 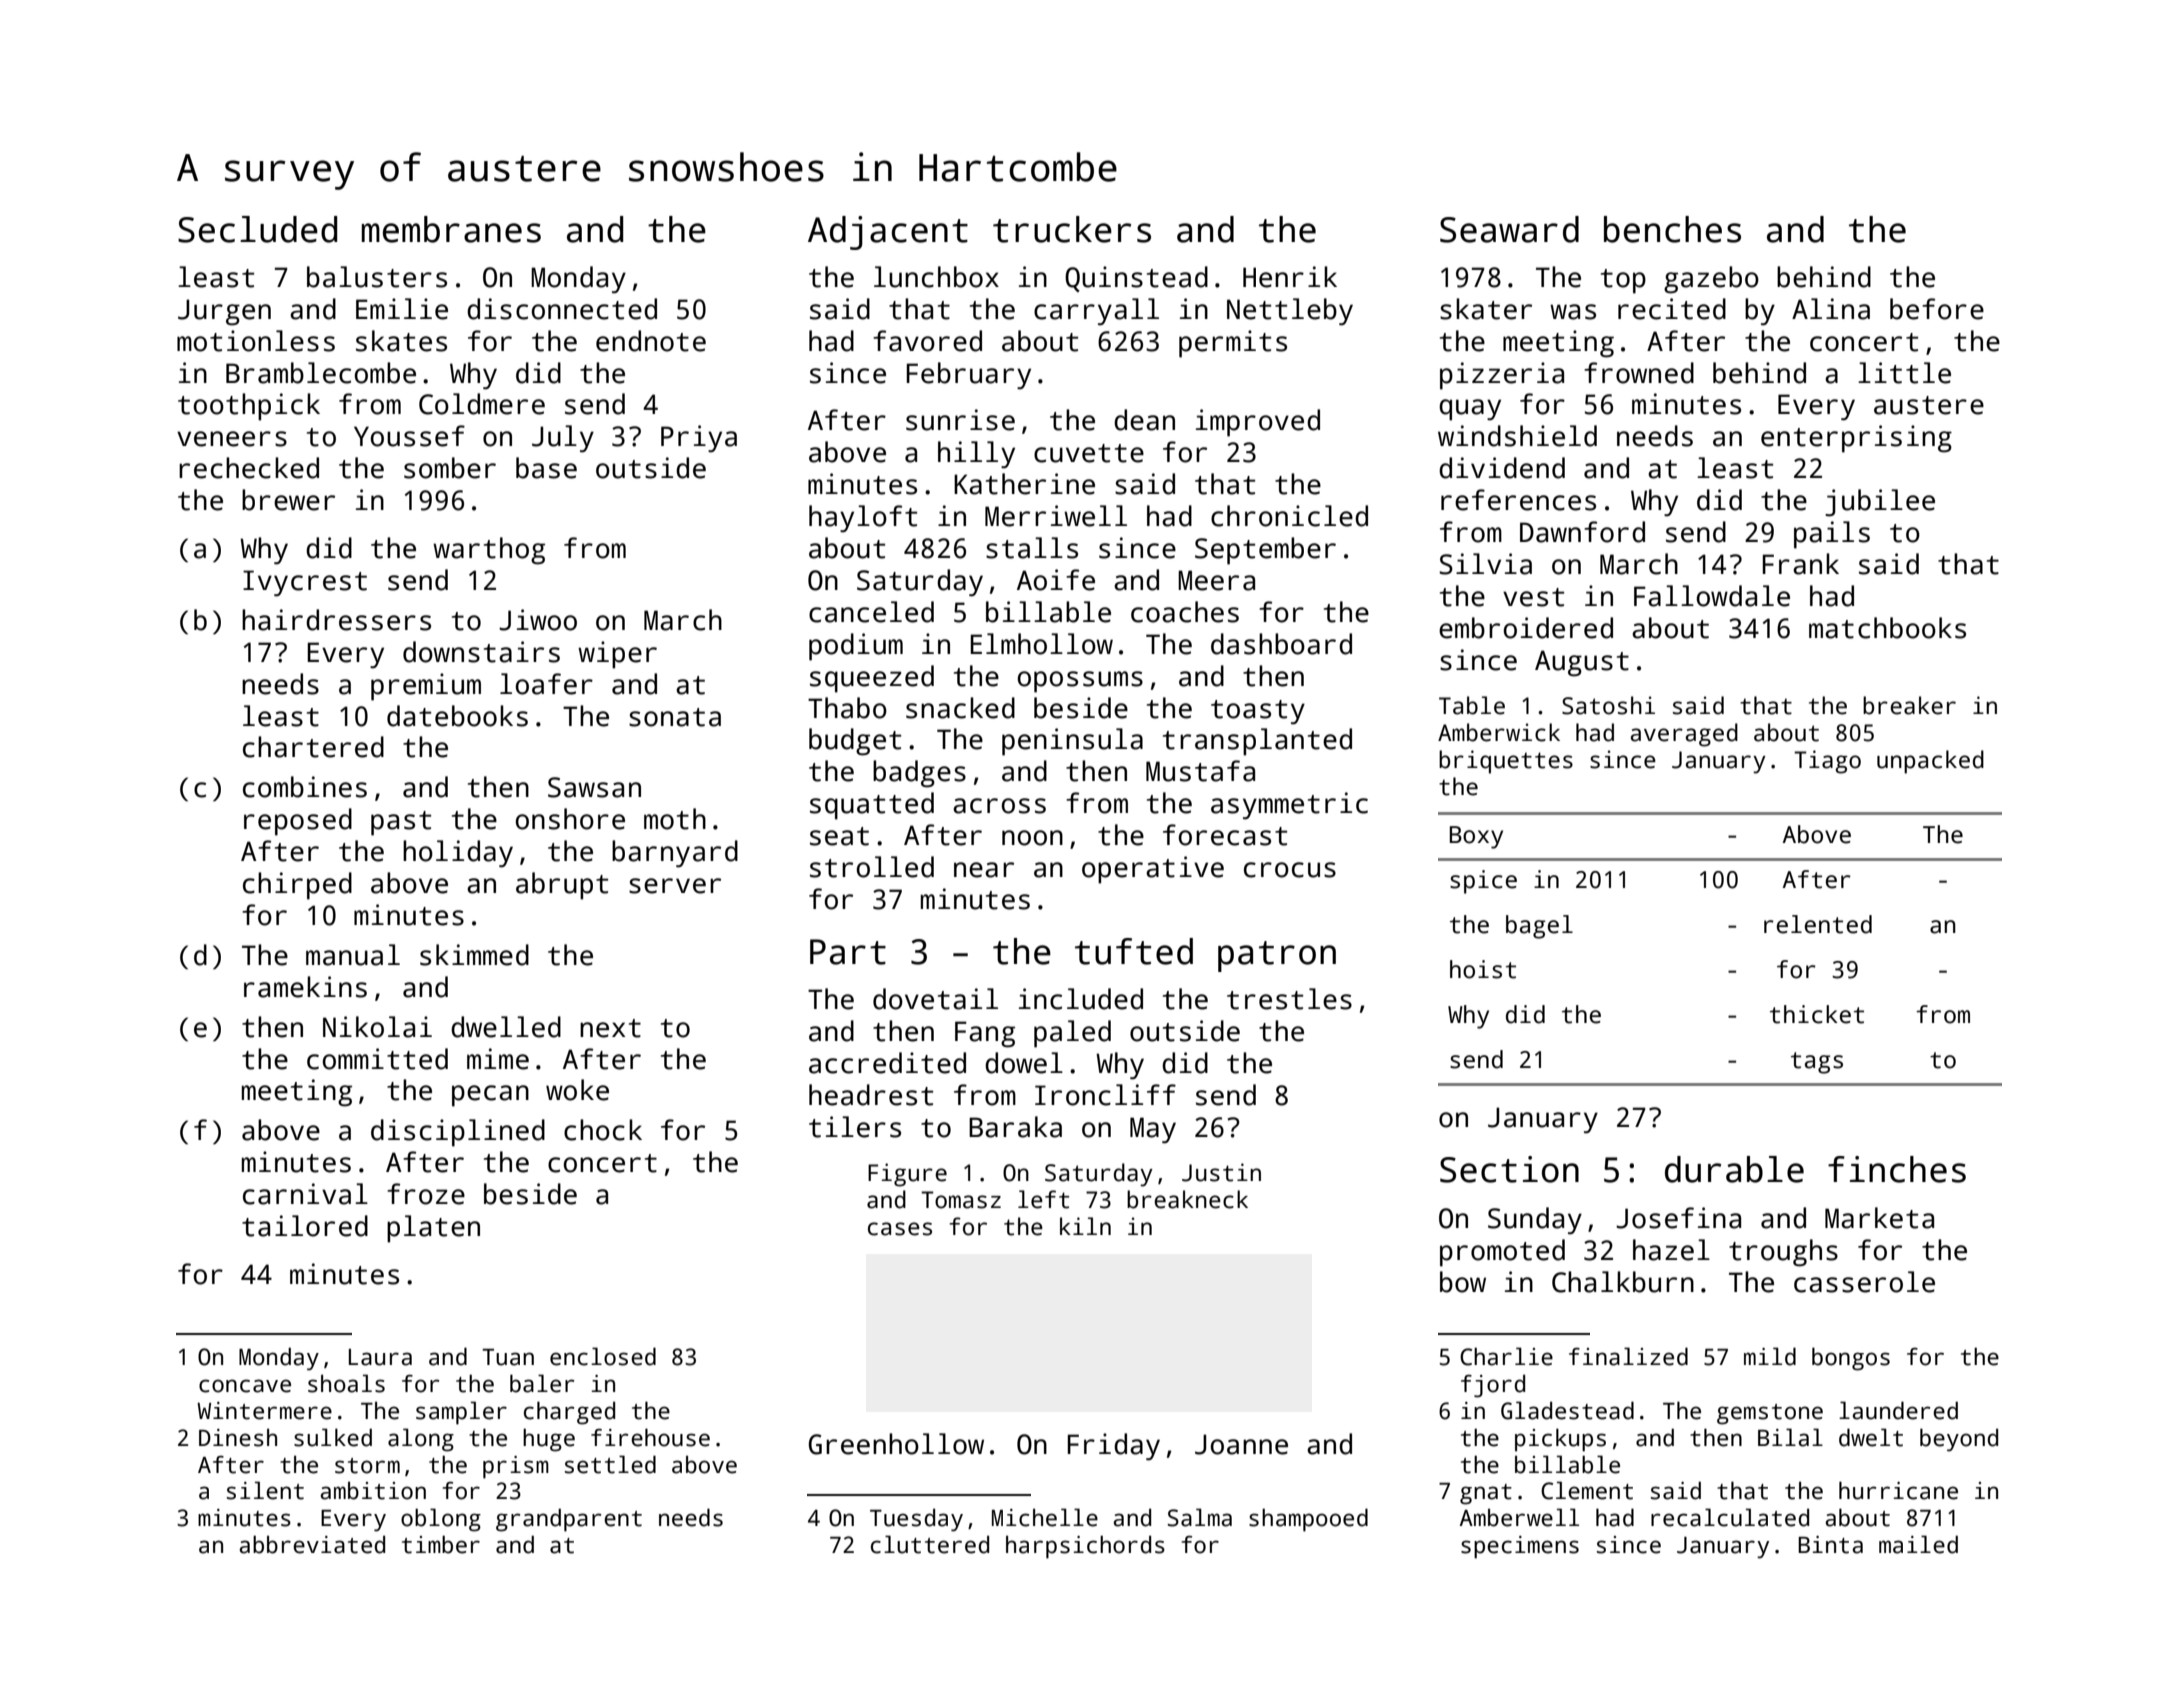 What do you see at coordinates (907, 1175) in the screenshot?
I see `Figure` at bounding box center [907, 1175].
